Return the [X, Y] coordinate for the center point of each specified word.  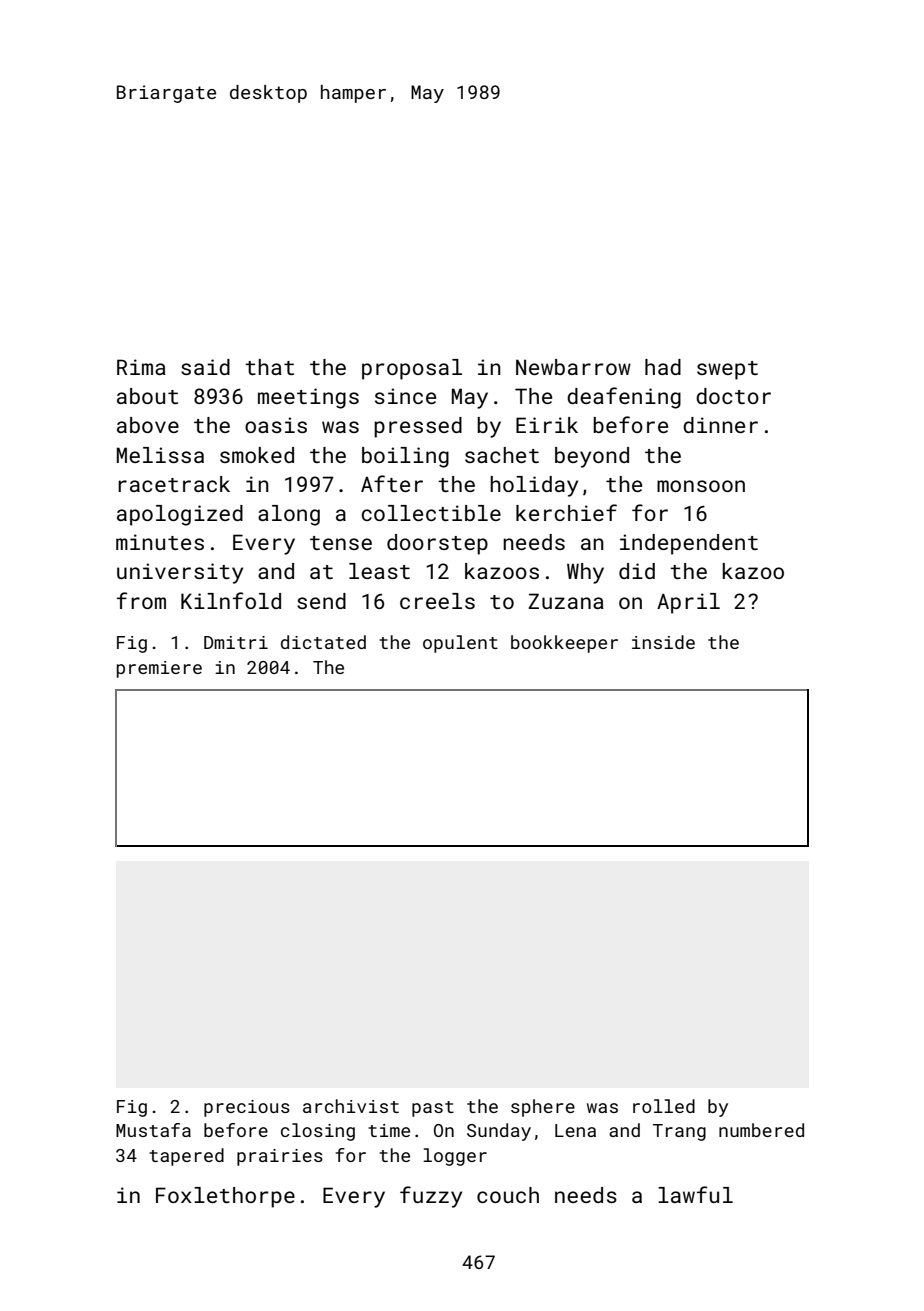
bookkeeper [564, 644]
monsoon [701, 486]
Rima [141, 367]
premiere [159, 669]
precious [247, 1108]
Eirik [547, 425]
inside [663, 642]
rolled [664, 1106]
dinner [720, 425]
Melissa [160, 455]
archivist [351, 1106]
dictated [323, 642]
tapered [186, 1157]
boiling [405, 457]
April [688, 603]
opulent [460, 644]
